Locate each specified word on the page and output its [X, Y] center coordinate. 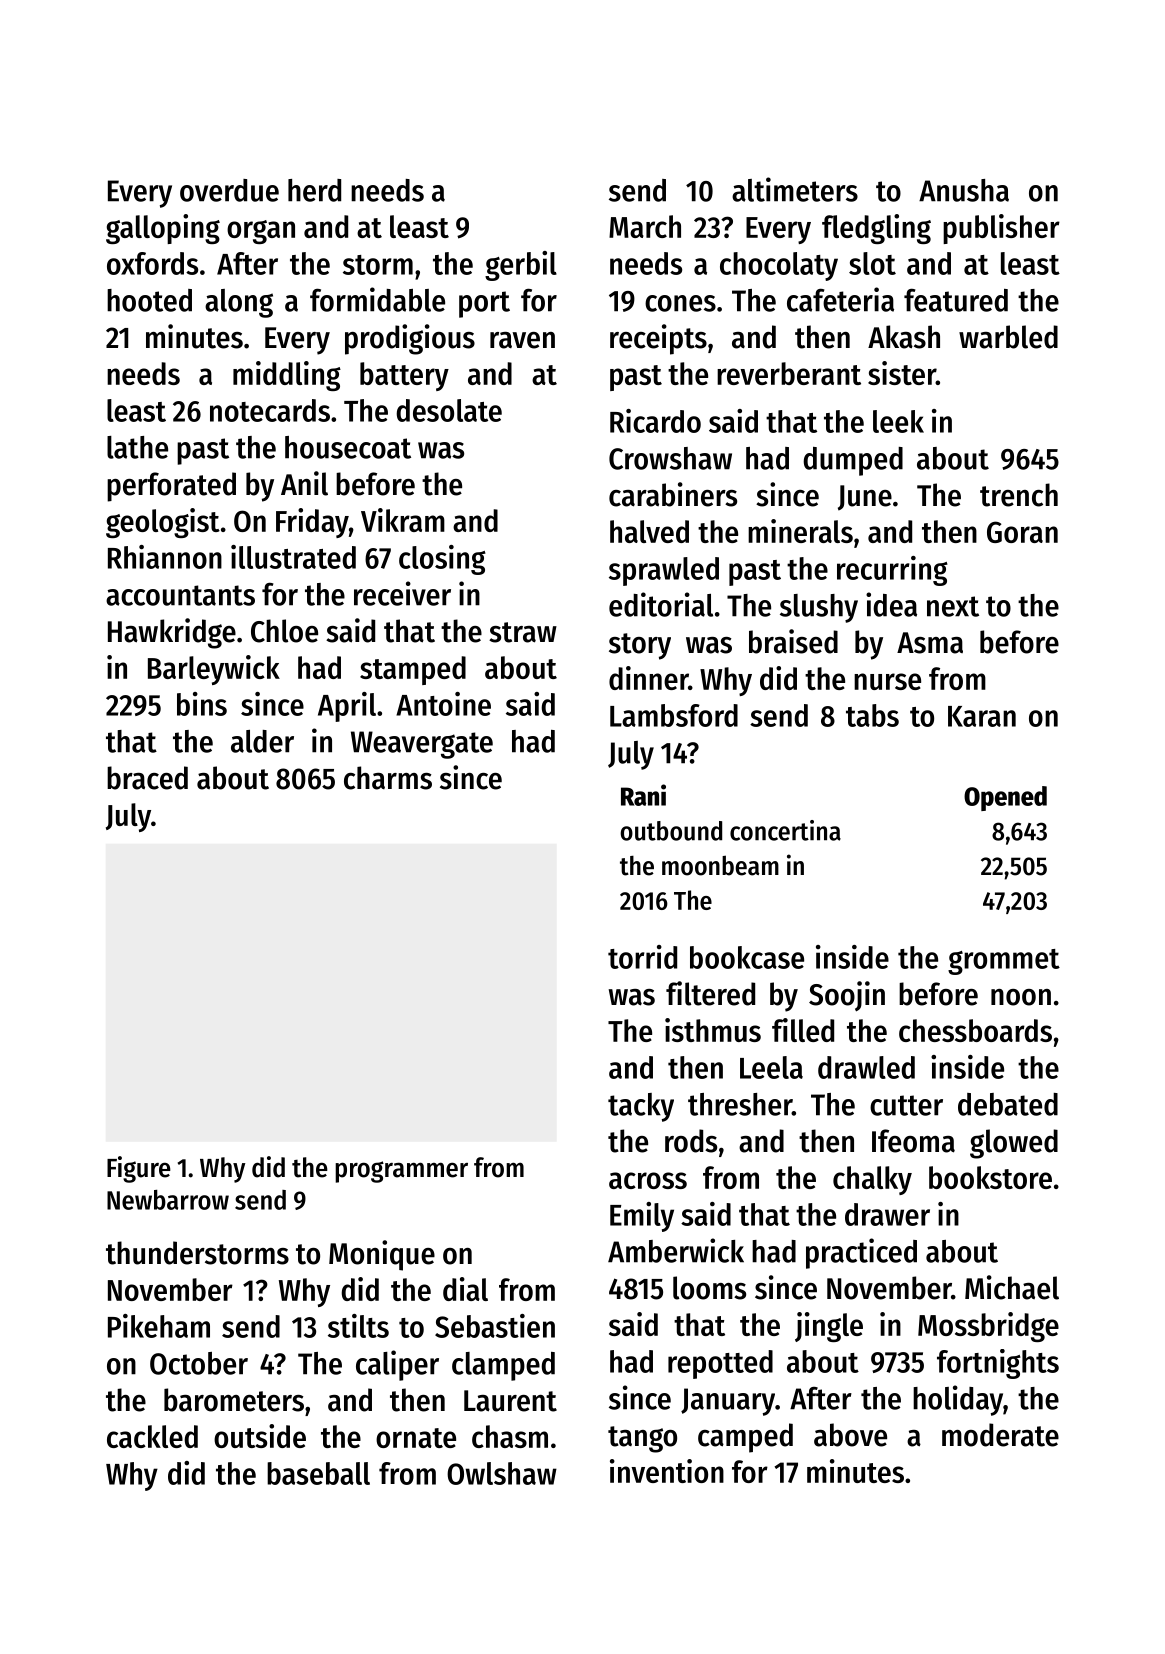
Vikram [403, 520]
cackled [152, 1436]
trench [1019, 495]
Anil [304, 483]
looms [709, 1288]
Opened [1005, 798]
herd [314, 190]
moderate [1000, 1435]
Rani [643, 795]
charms [388, 778]
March [645, 226]
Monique [382, 1255]
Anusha [964, 190]
